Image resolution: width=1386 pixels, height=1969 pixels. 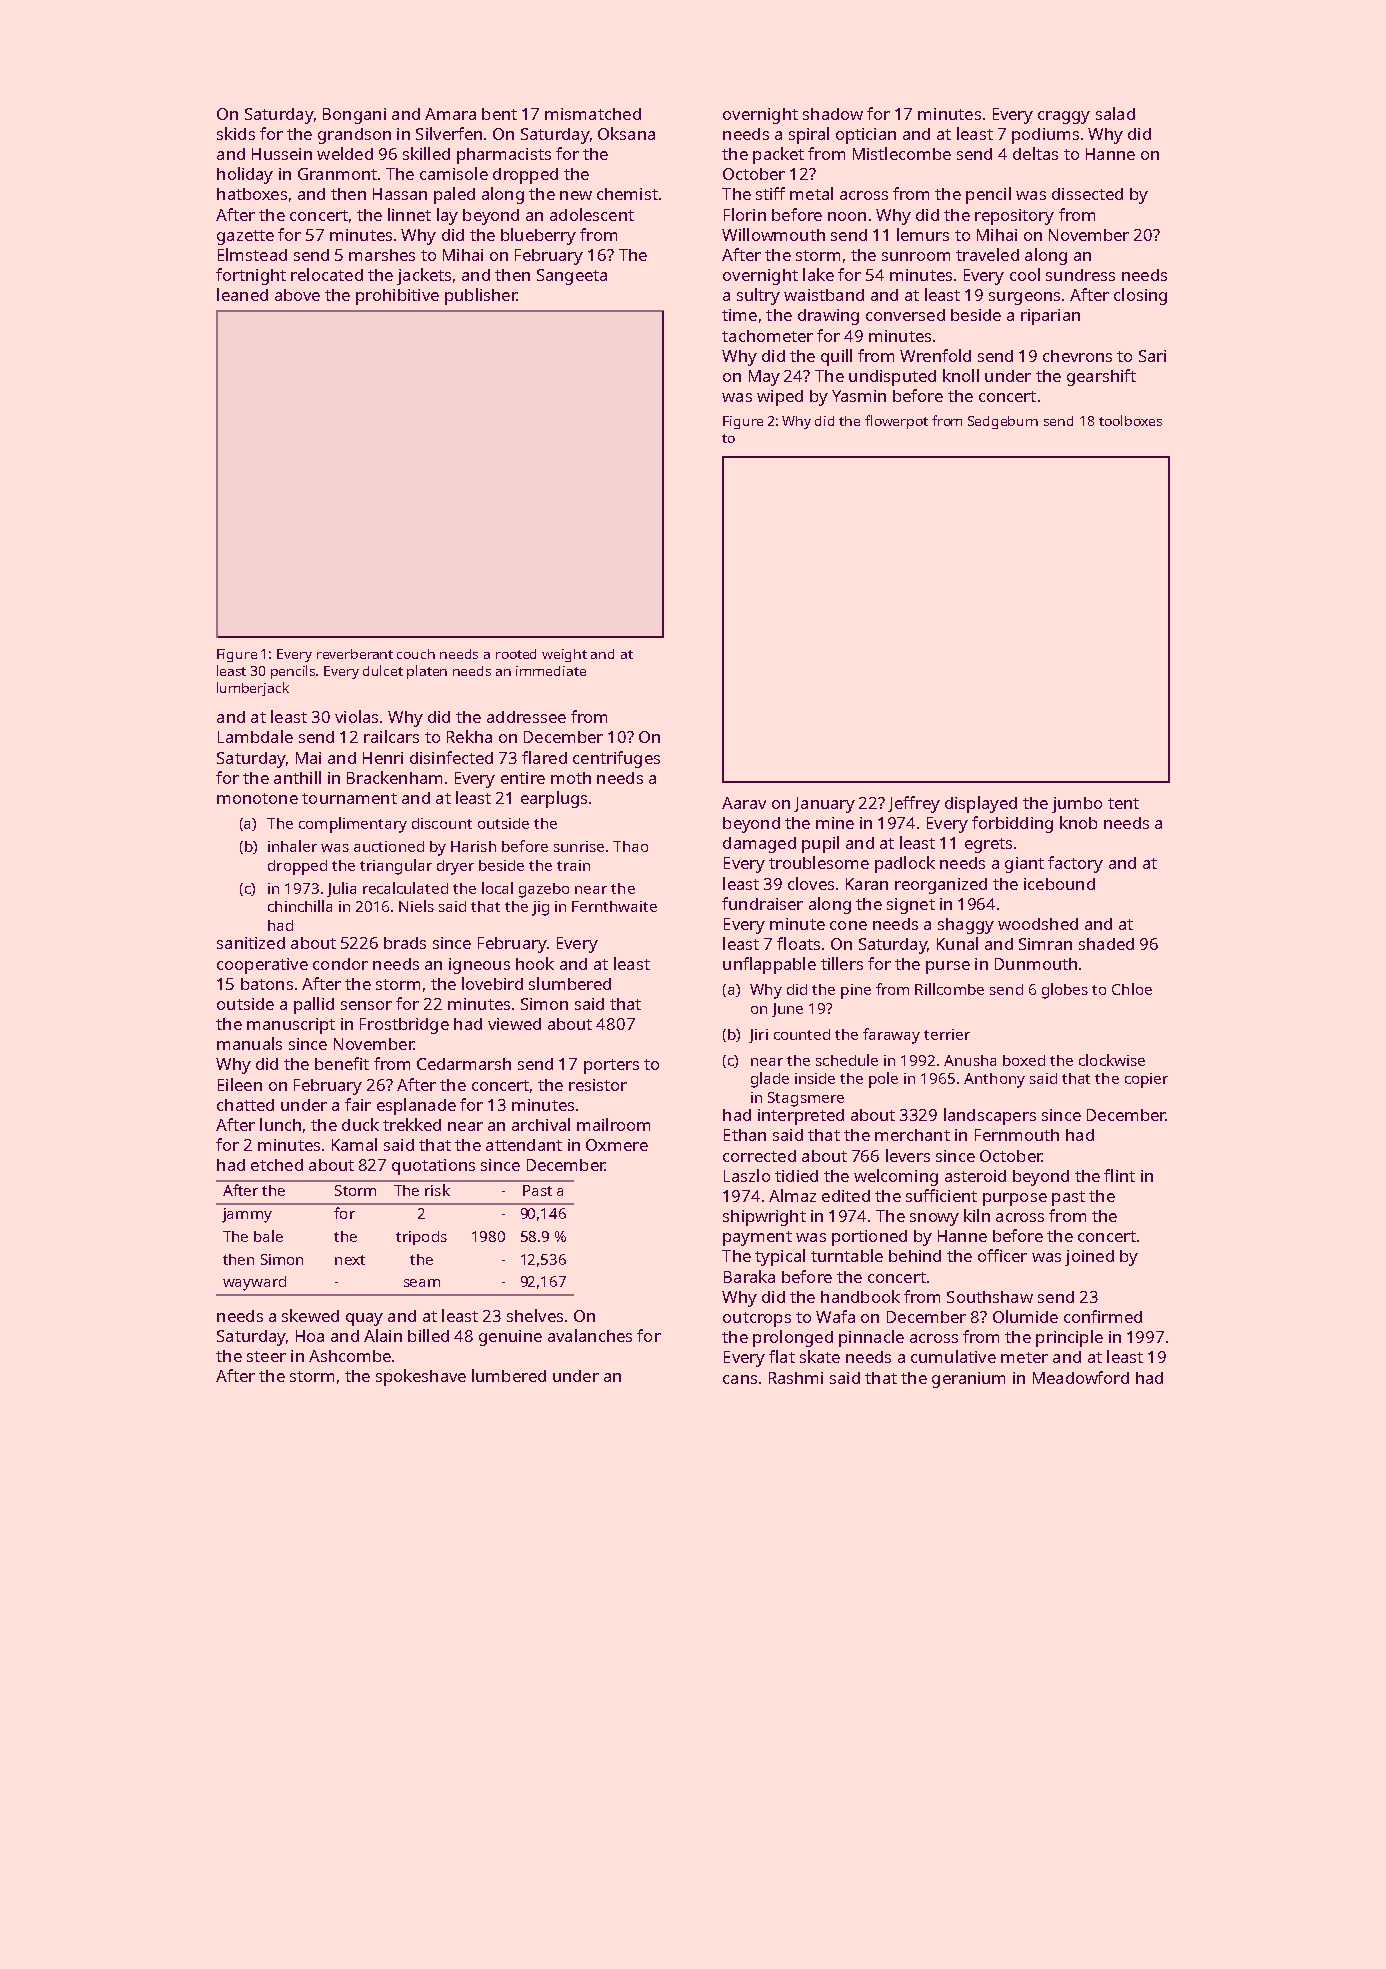 What do you see at coordinates (902, 153) in the page?
I see `Mistlecombe` at bounding box center [902, 153].
